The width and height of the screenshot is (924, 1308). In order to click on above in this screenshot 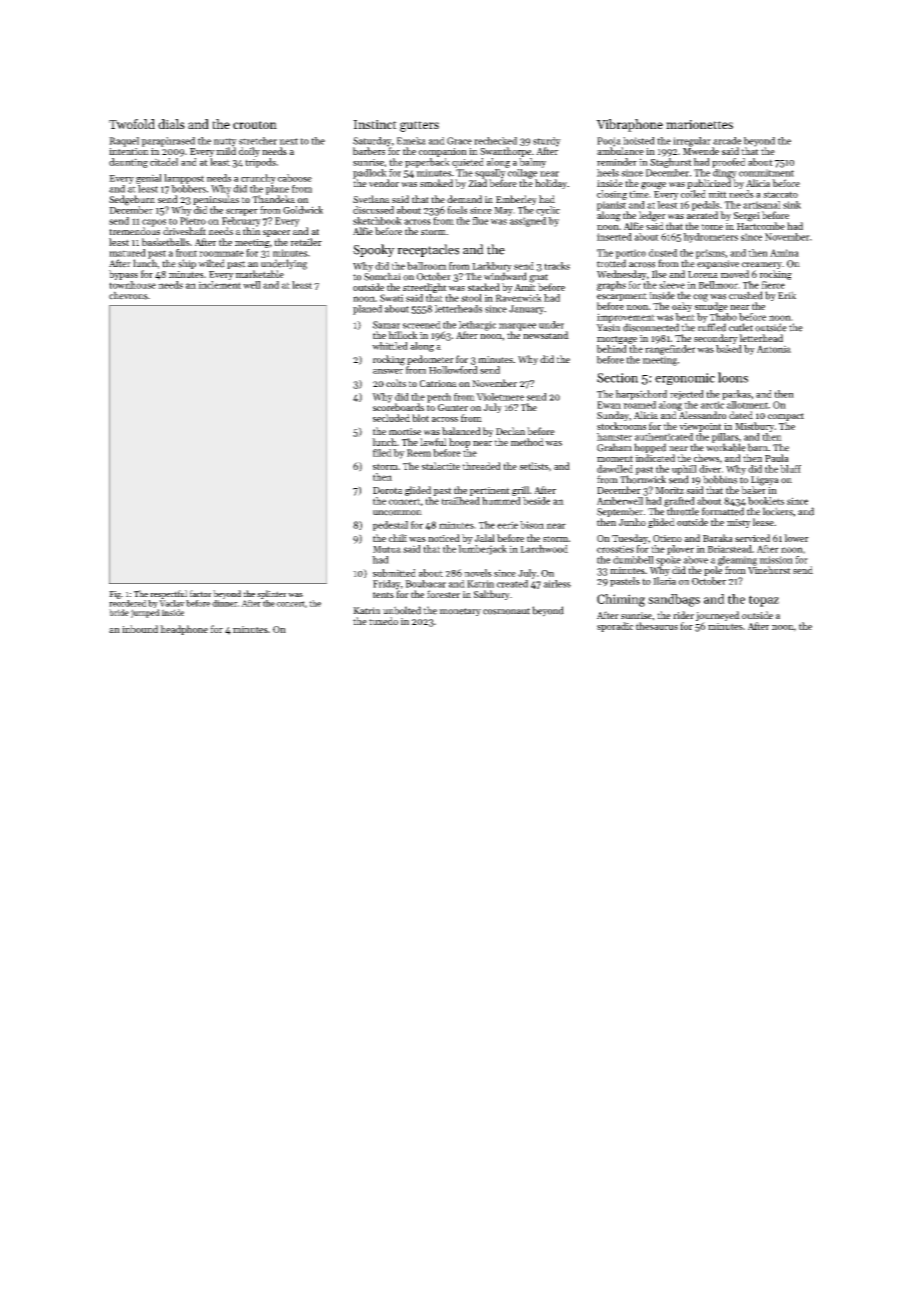, I will do `click(695, 560)`.
